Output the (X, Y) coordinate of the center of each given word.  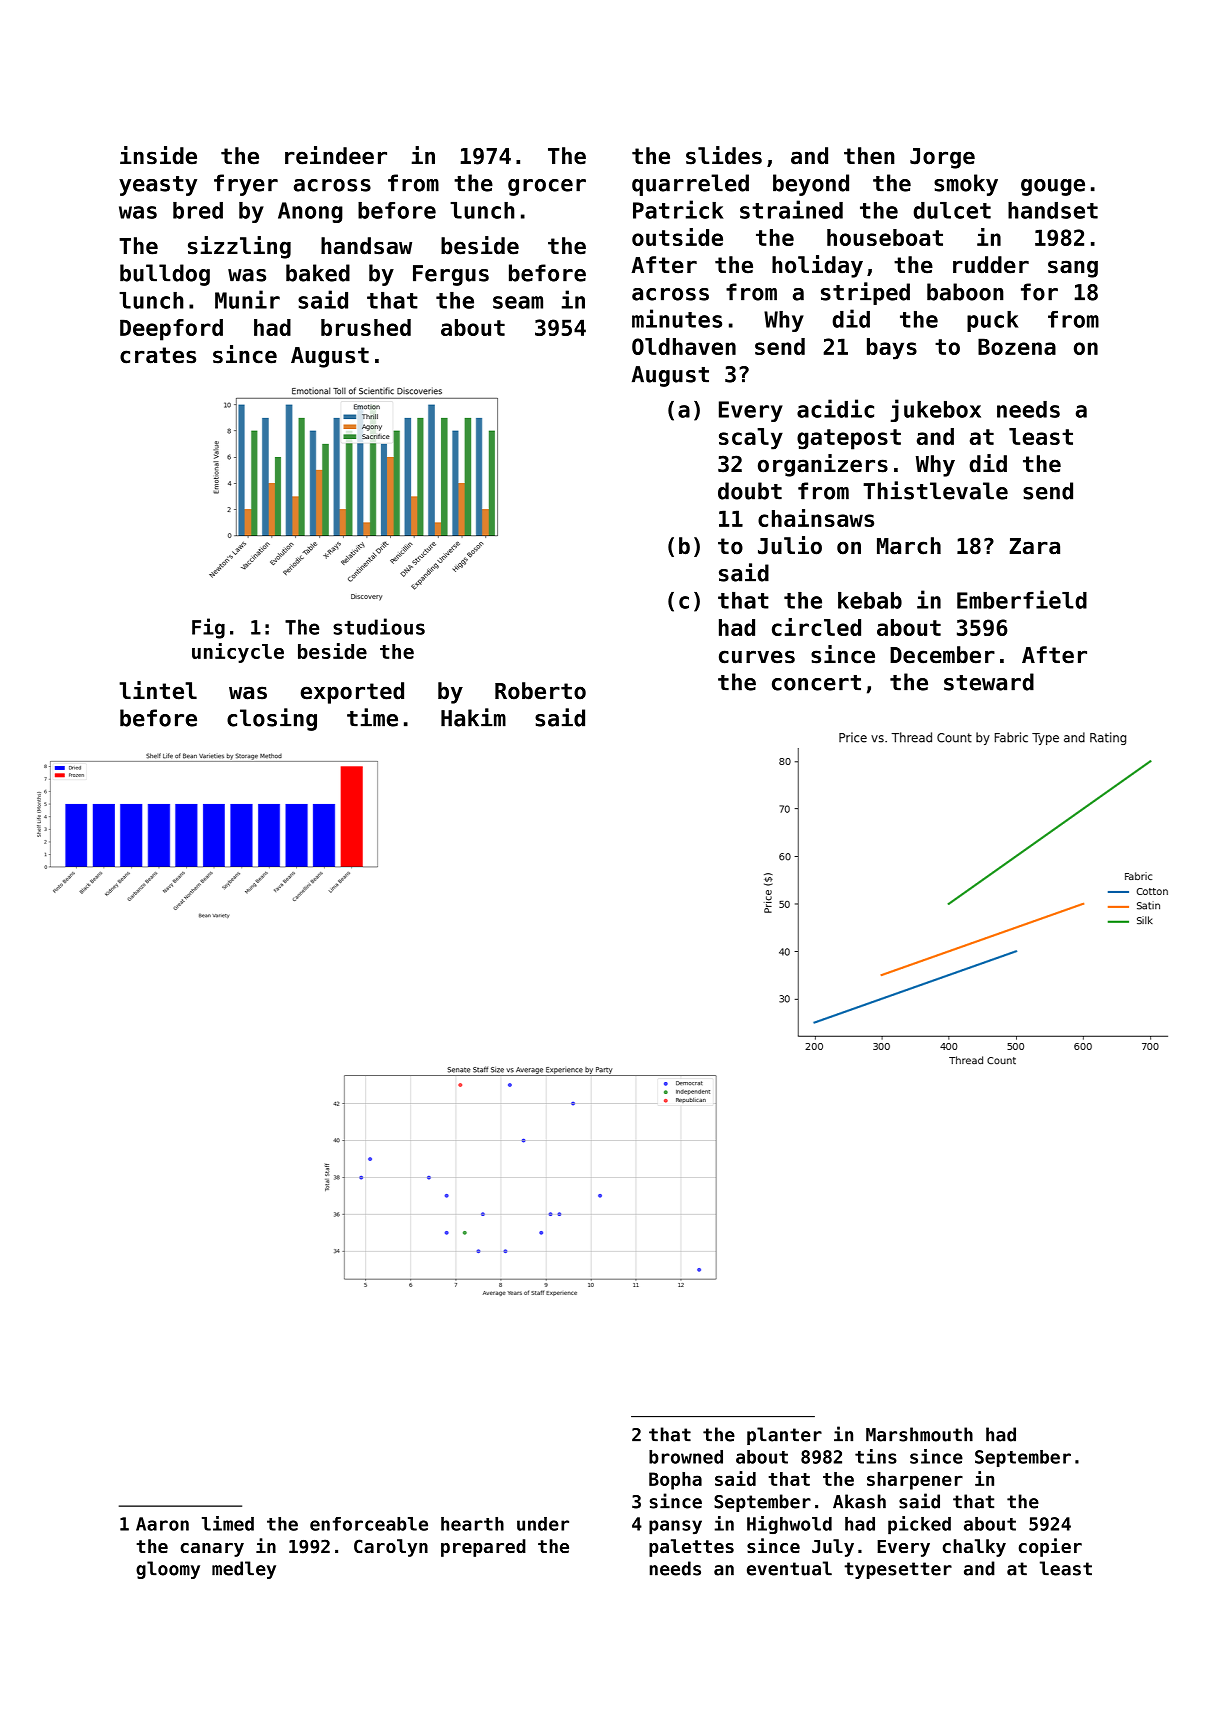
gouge (1053, 187)
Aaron (162, 1524)
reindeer (336, 155)
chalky (974, 1548)
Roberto (540, 691)
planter (784, 1436)
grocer (547, 187)
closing (272, 719)
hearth (472, 1524)
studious (379, 626)
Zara (1034, 546)
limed (228, 1523)
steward (989, 682)
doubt (750, 491)
